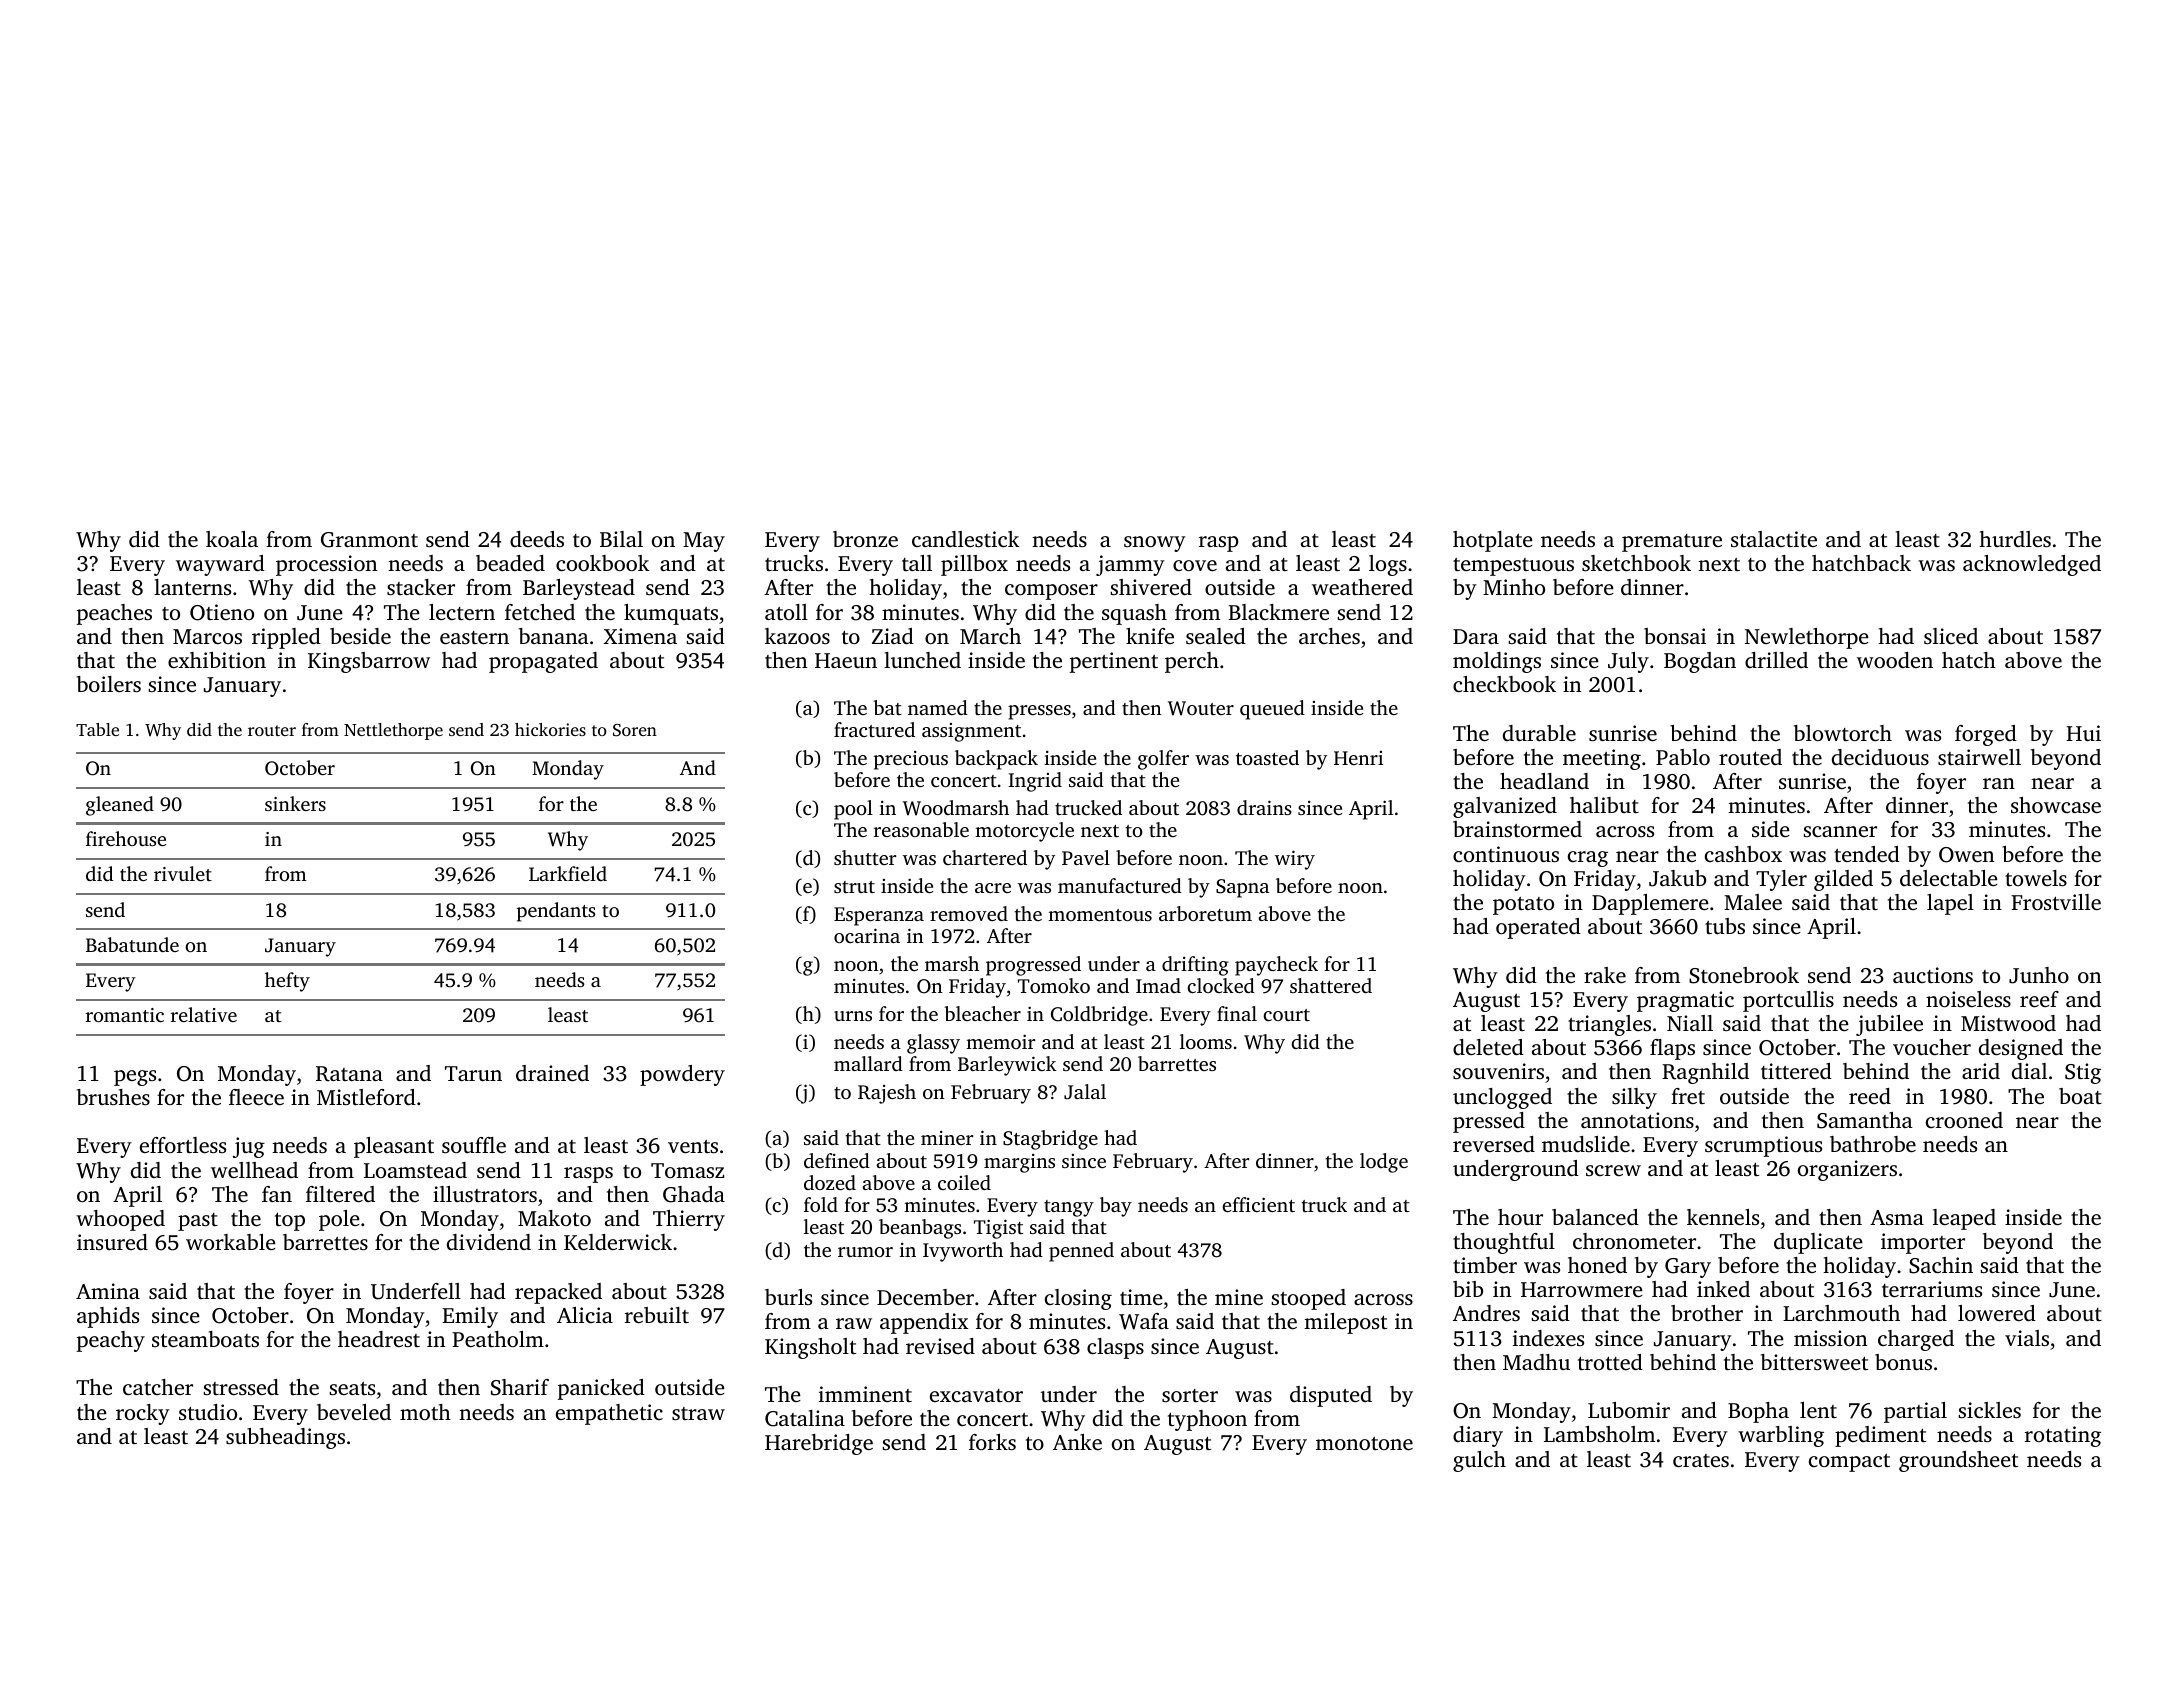  I want to click on excavator, so click(976, 1395).
